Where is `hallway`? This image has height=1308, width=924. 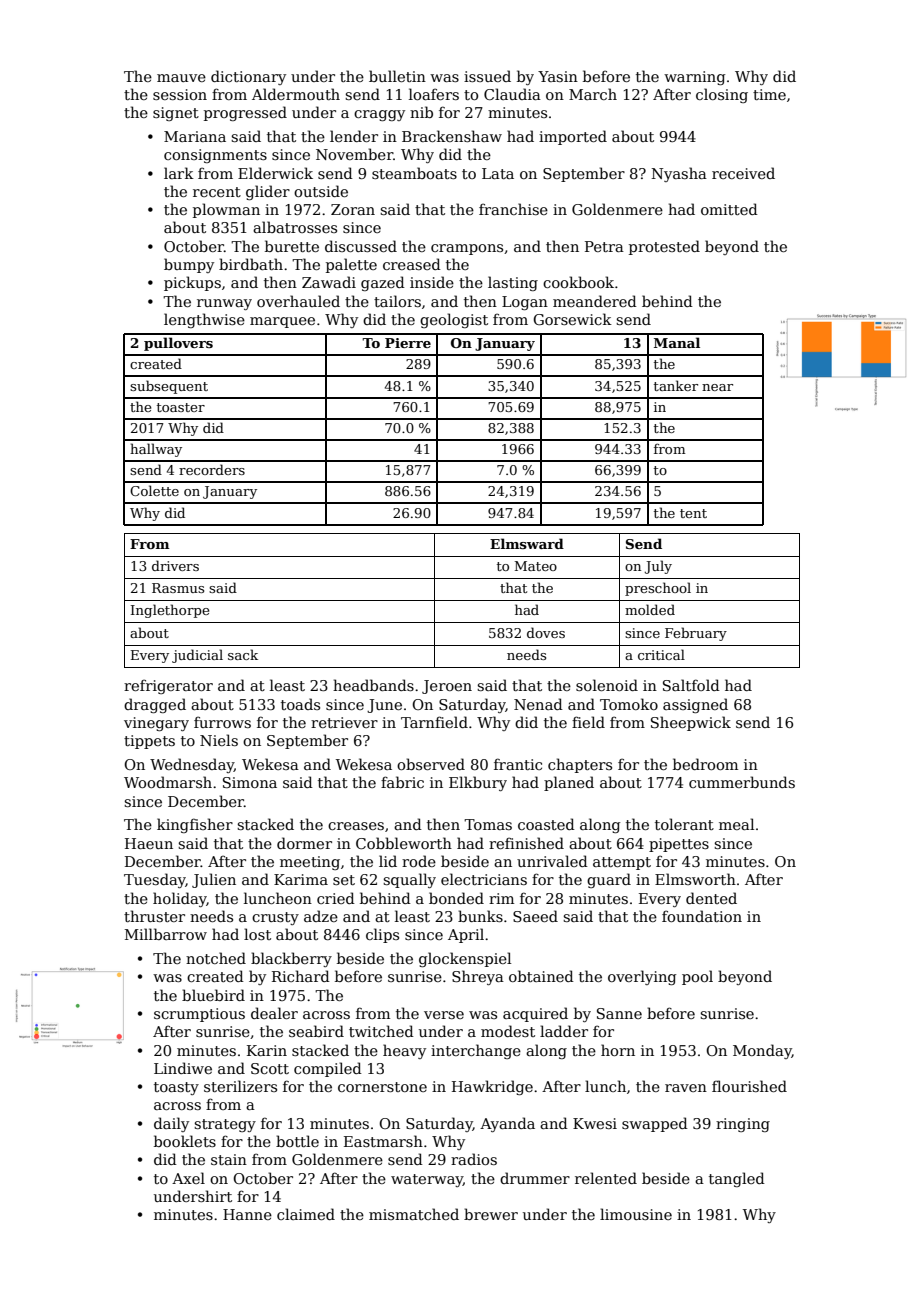 hallway is located at coordinates (156, 450).
